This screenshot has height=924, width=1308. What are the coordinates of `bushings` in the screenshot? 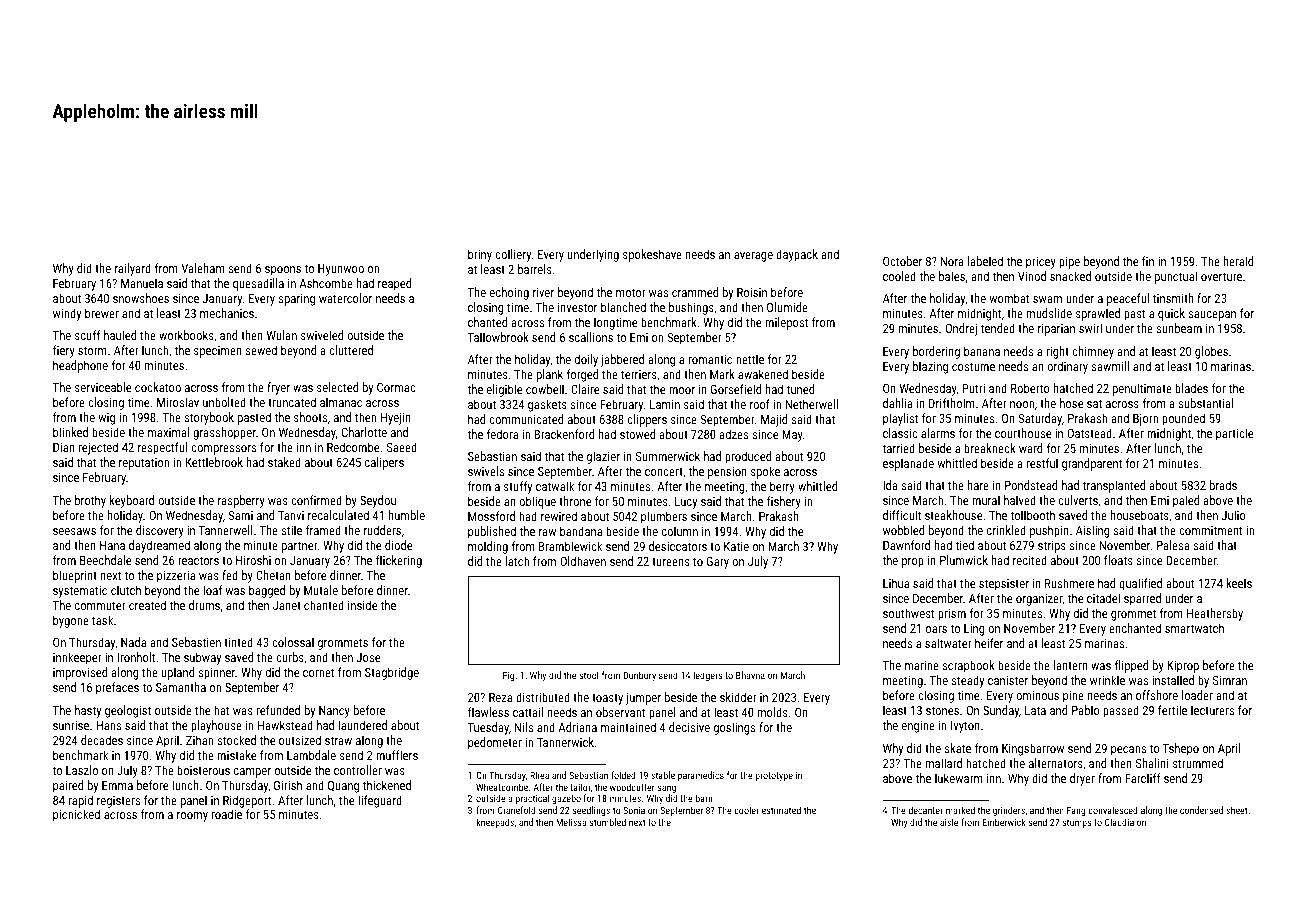 It's located at (691, 308).
